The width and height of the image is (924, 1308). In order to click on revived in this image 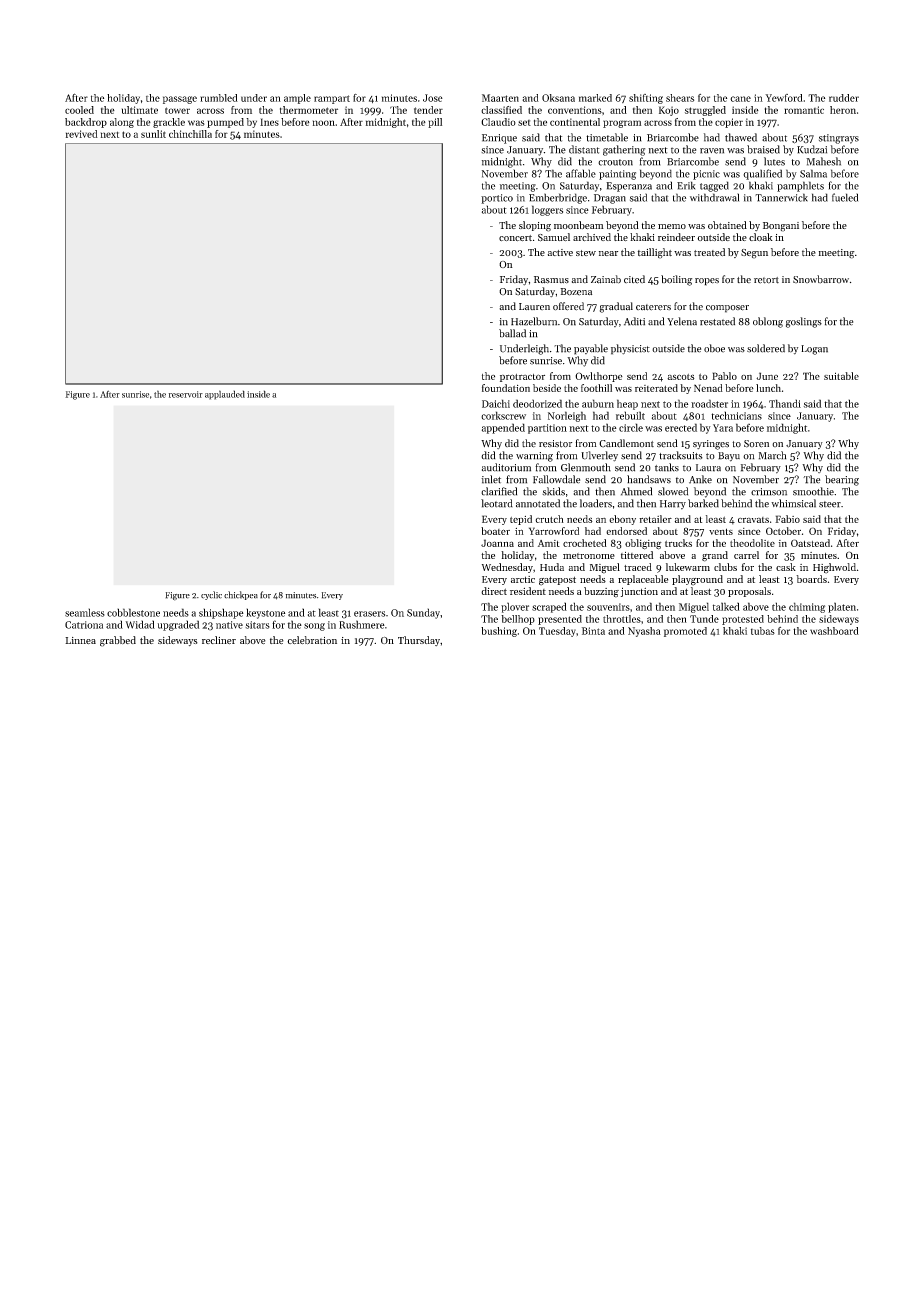, I will do `click(82, 134)`.
